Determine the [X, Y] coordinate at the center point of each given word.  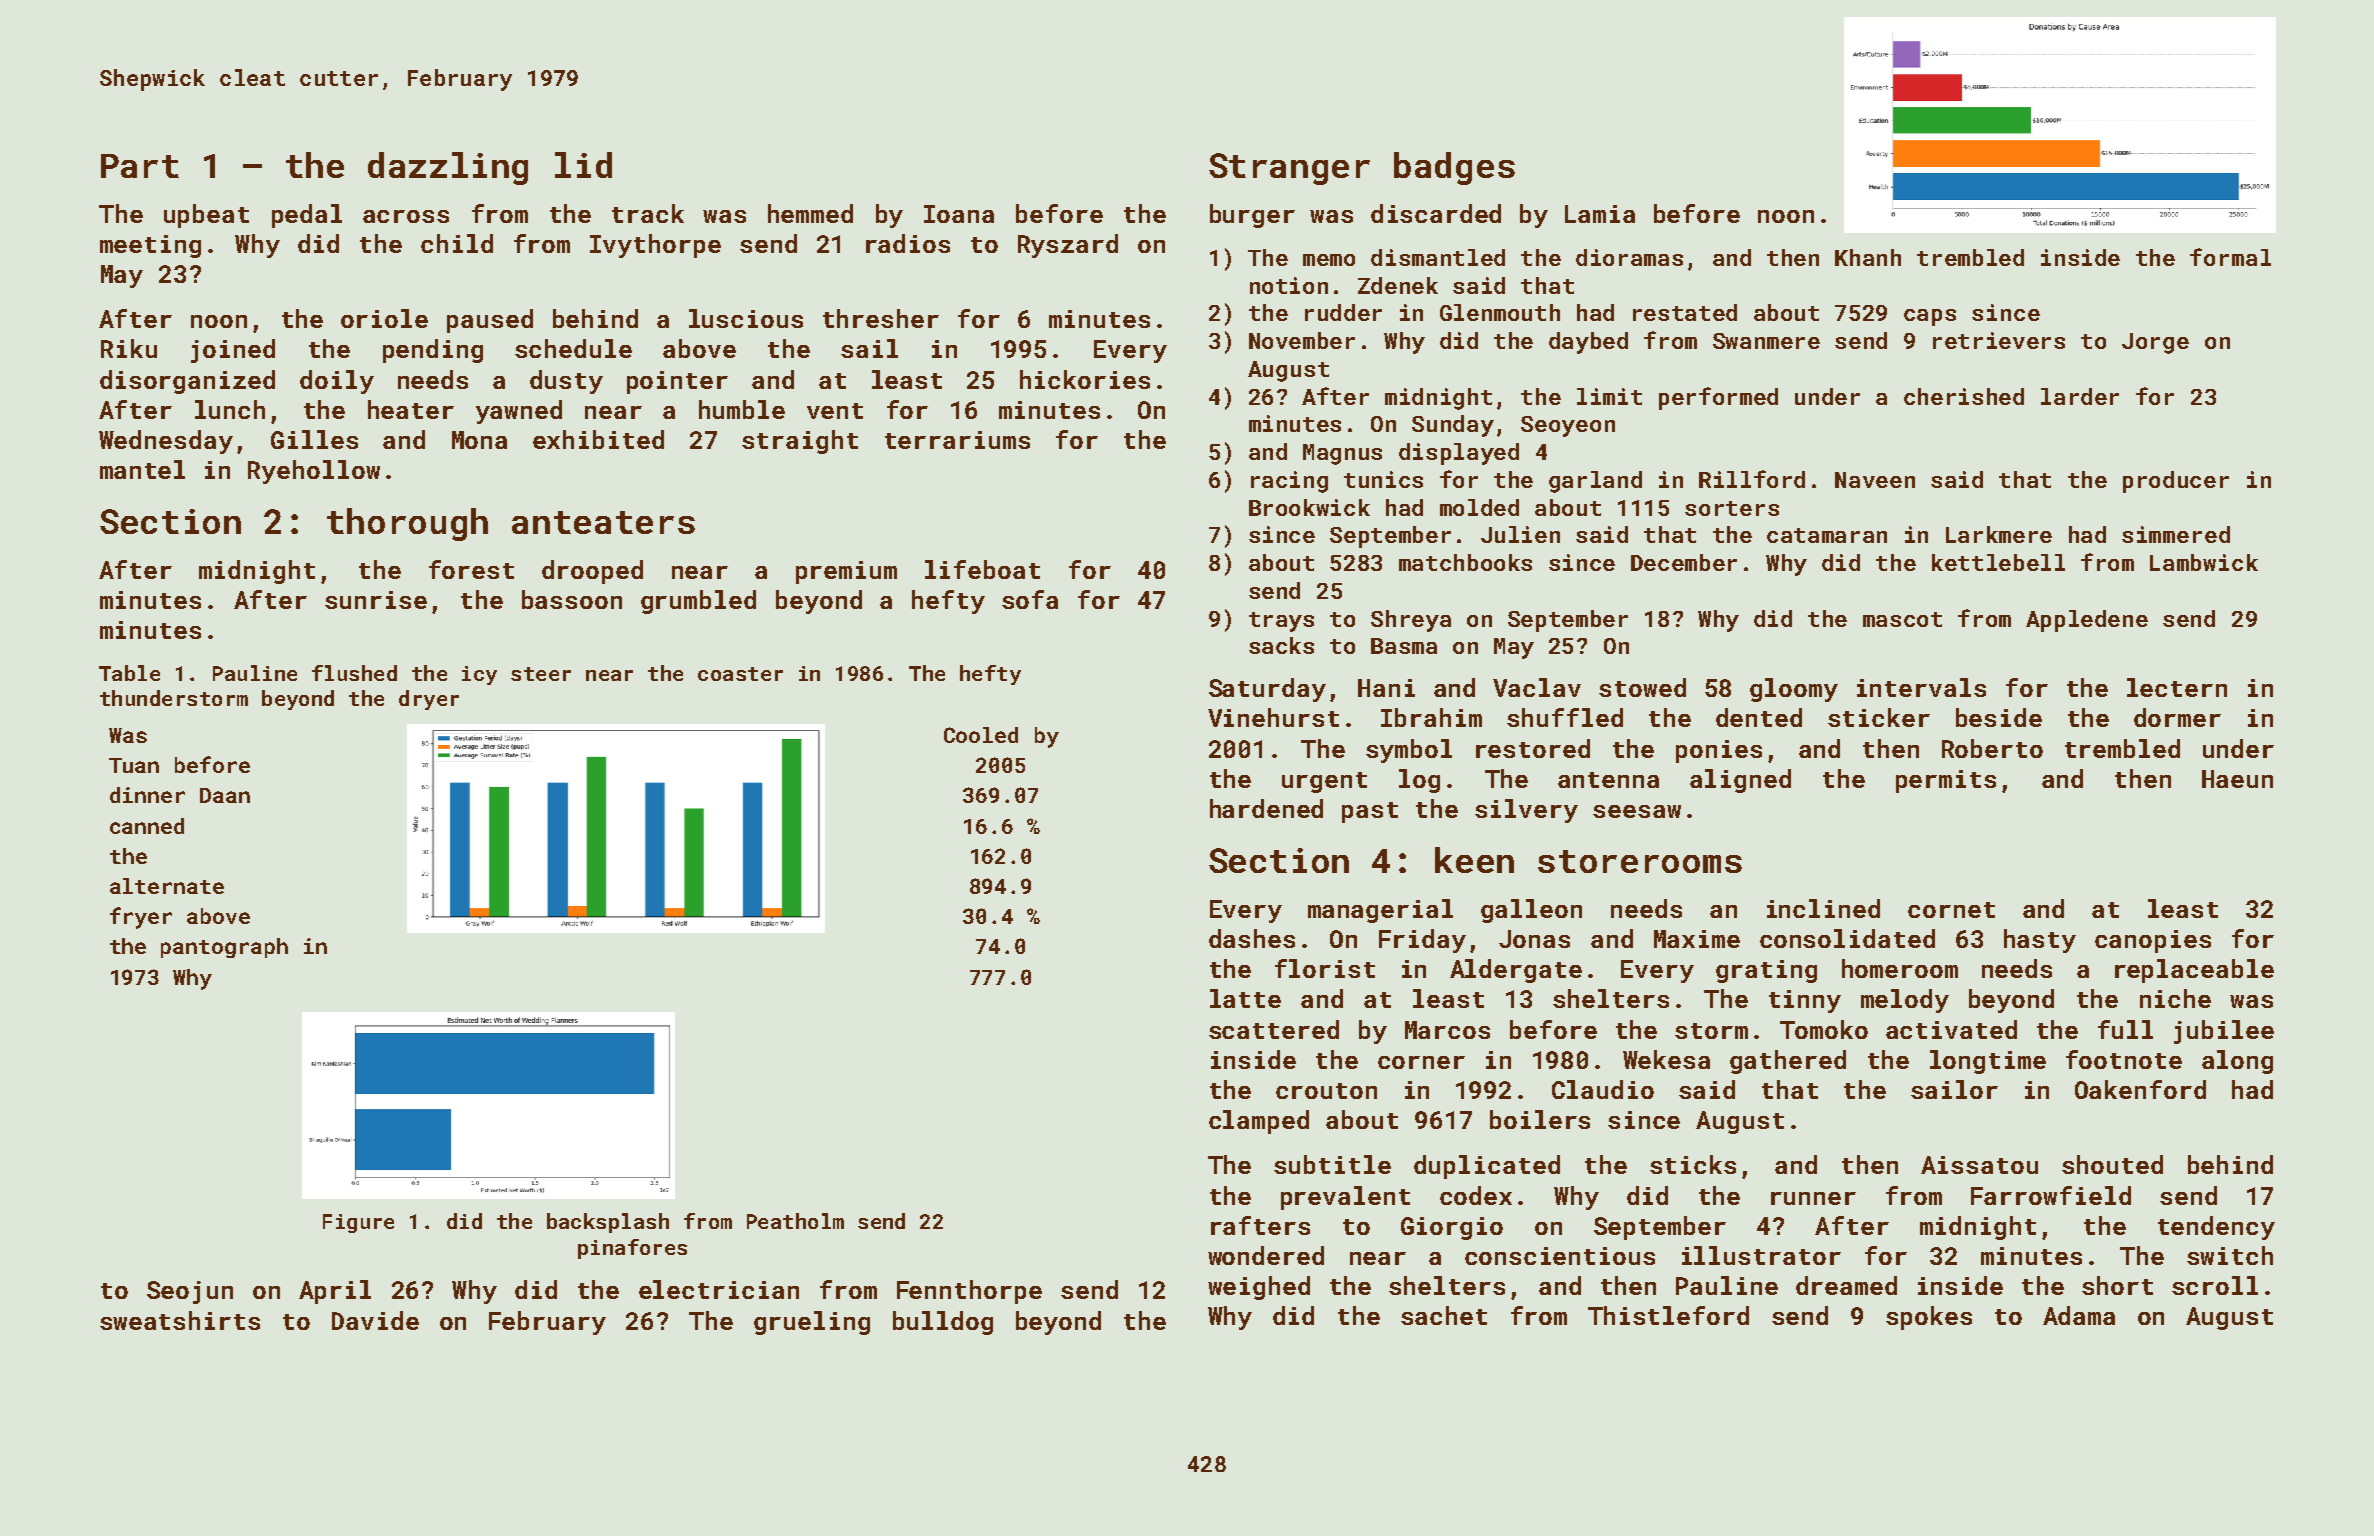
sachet [1444, 1315]
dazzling [448, 168]
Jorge [2155, 343]
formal [2230, 257]
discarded [1436, 213]
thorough [407, 524]
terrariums [957, 440]
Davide [375, 1320]
